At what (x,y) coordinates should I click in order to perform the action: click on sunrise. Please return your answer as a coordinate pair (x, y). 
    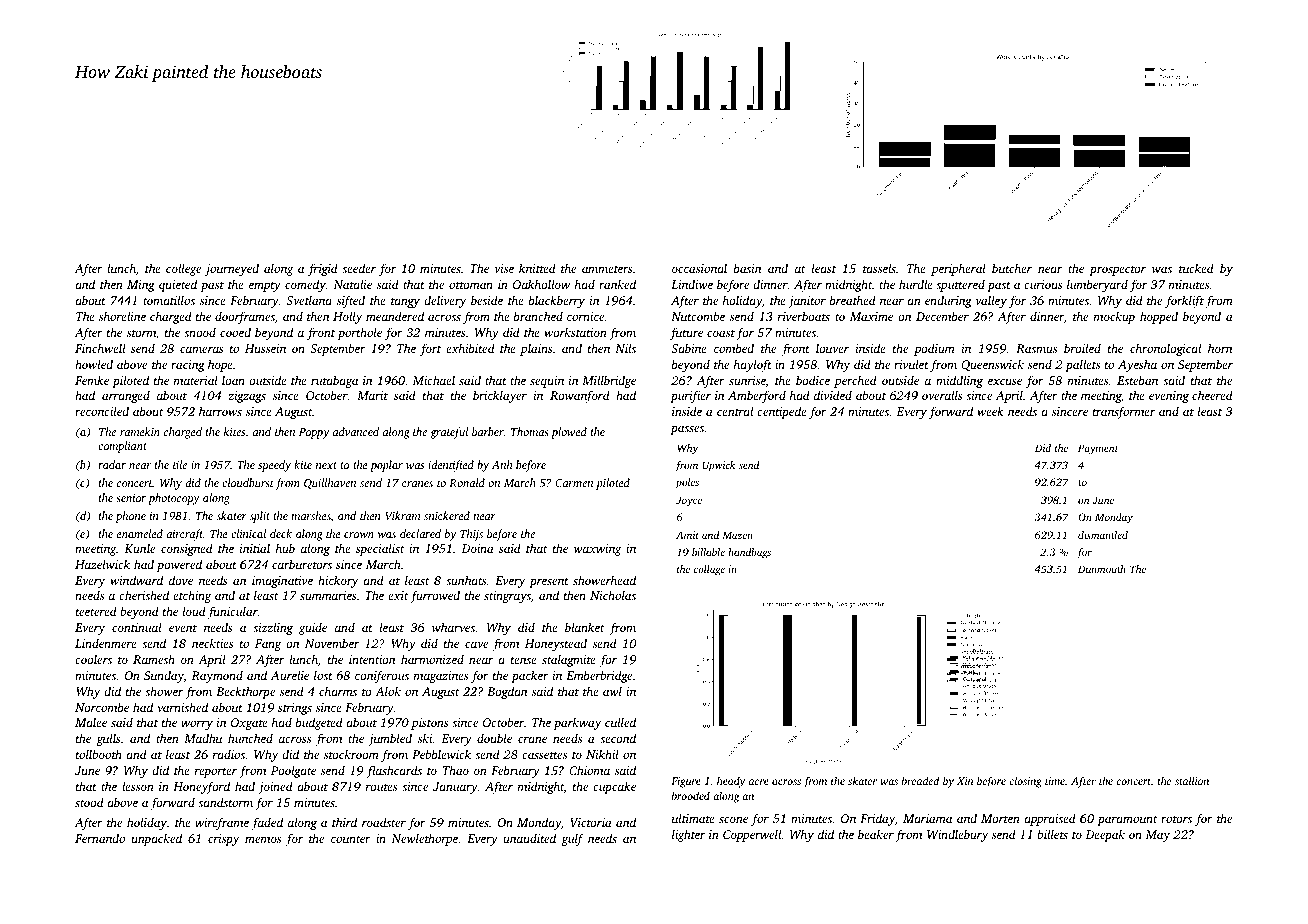
    Looking at the image, I should click on (747, 380).
